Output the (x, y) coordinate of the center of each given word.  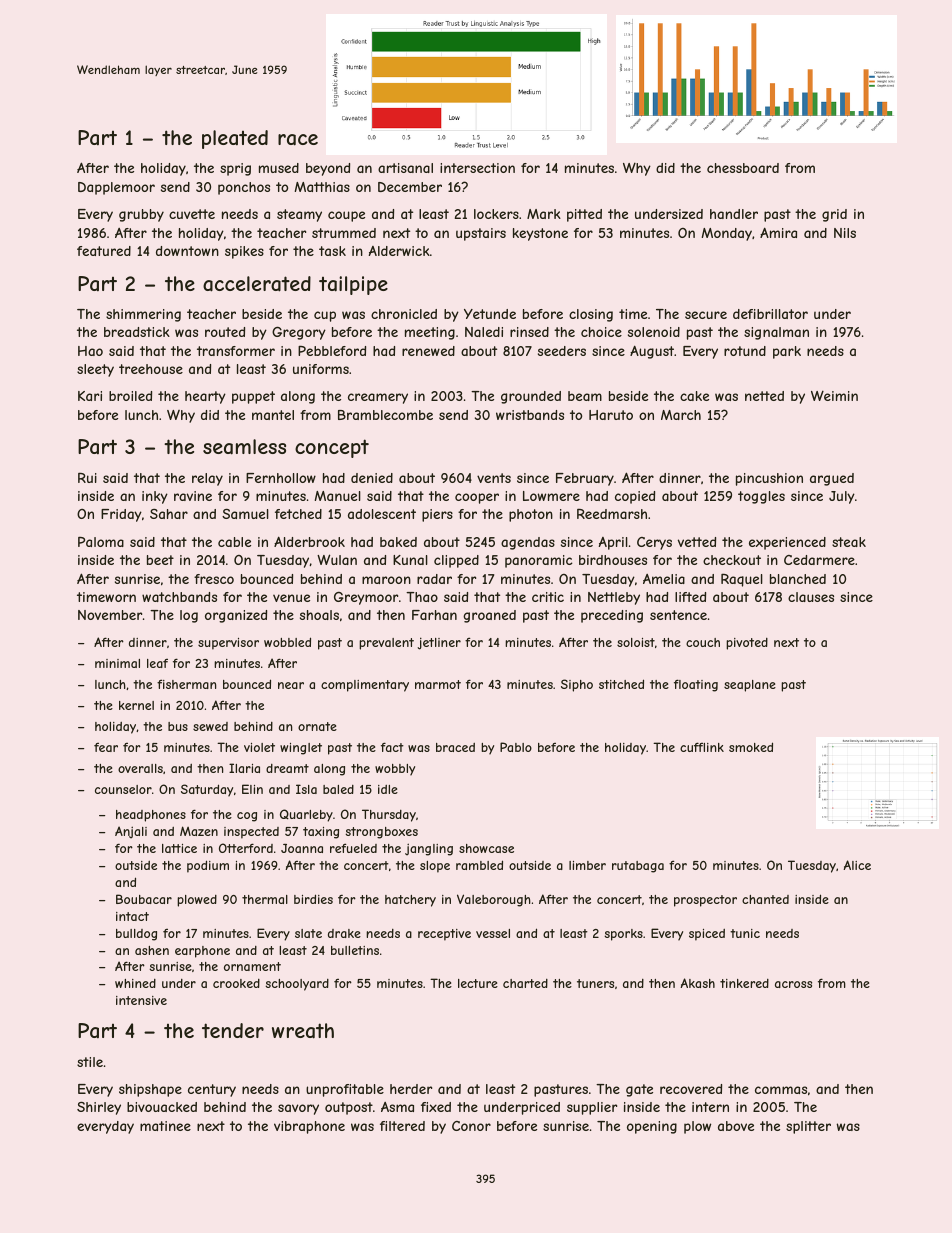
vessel (493, 933)
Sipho (577, 685)
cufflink (702, 747)
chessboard (743, 168)
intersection (477, 168)
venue (291, 598)
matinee (165, 1126)
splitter (808, 1127)
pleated (235, 139)
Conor (471, 1126)
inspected (251, 833)
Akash (697, 983)
